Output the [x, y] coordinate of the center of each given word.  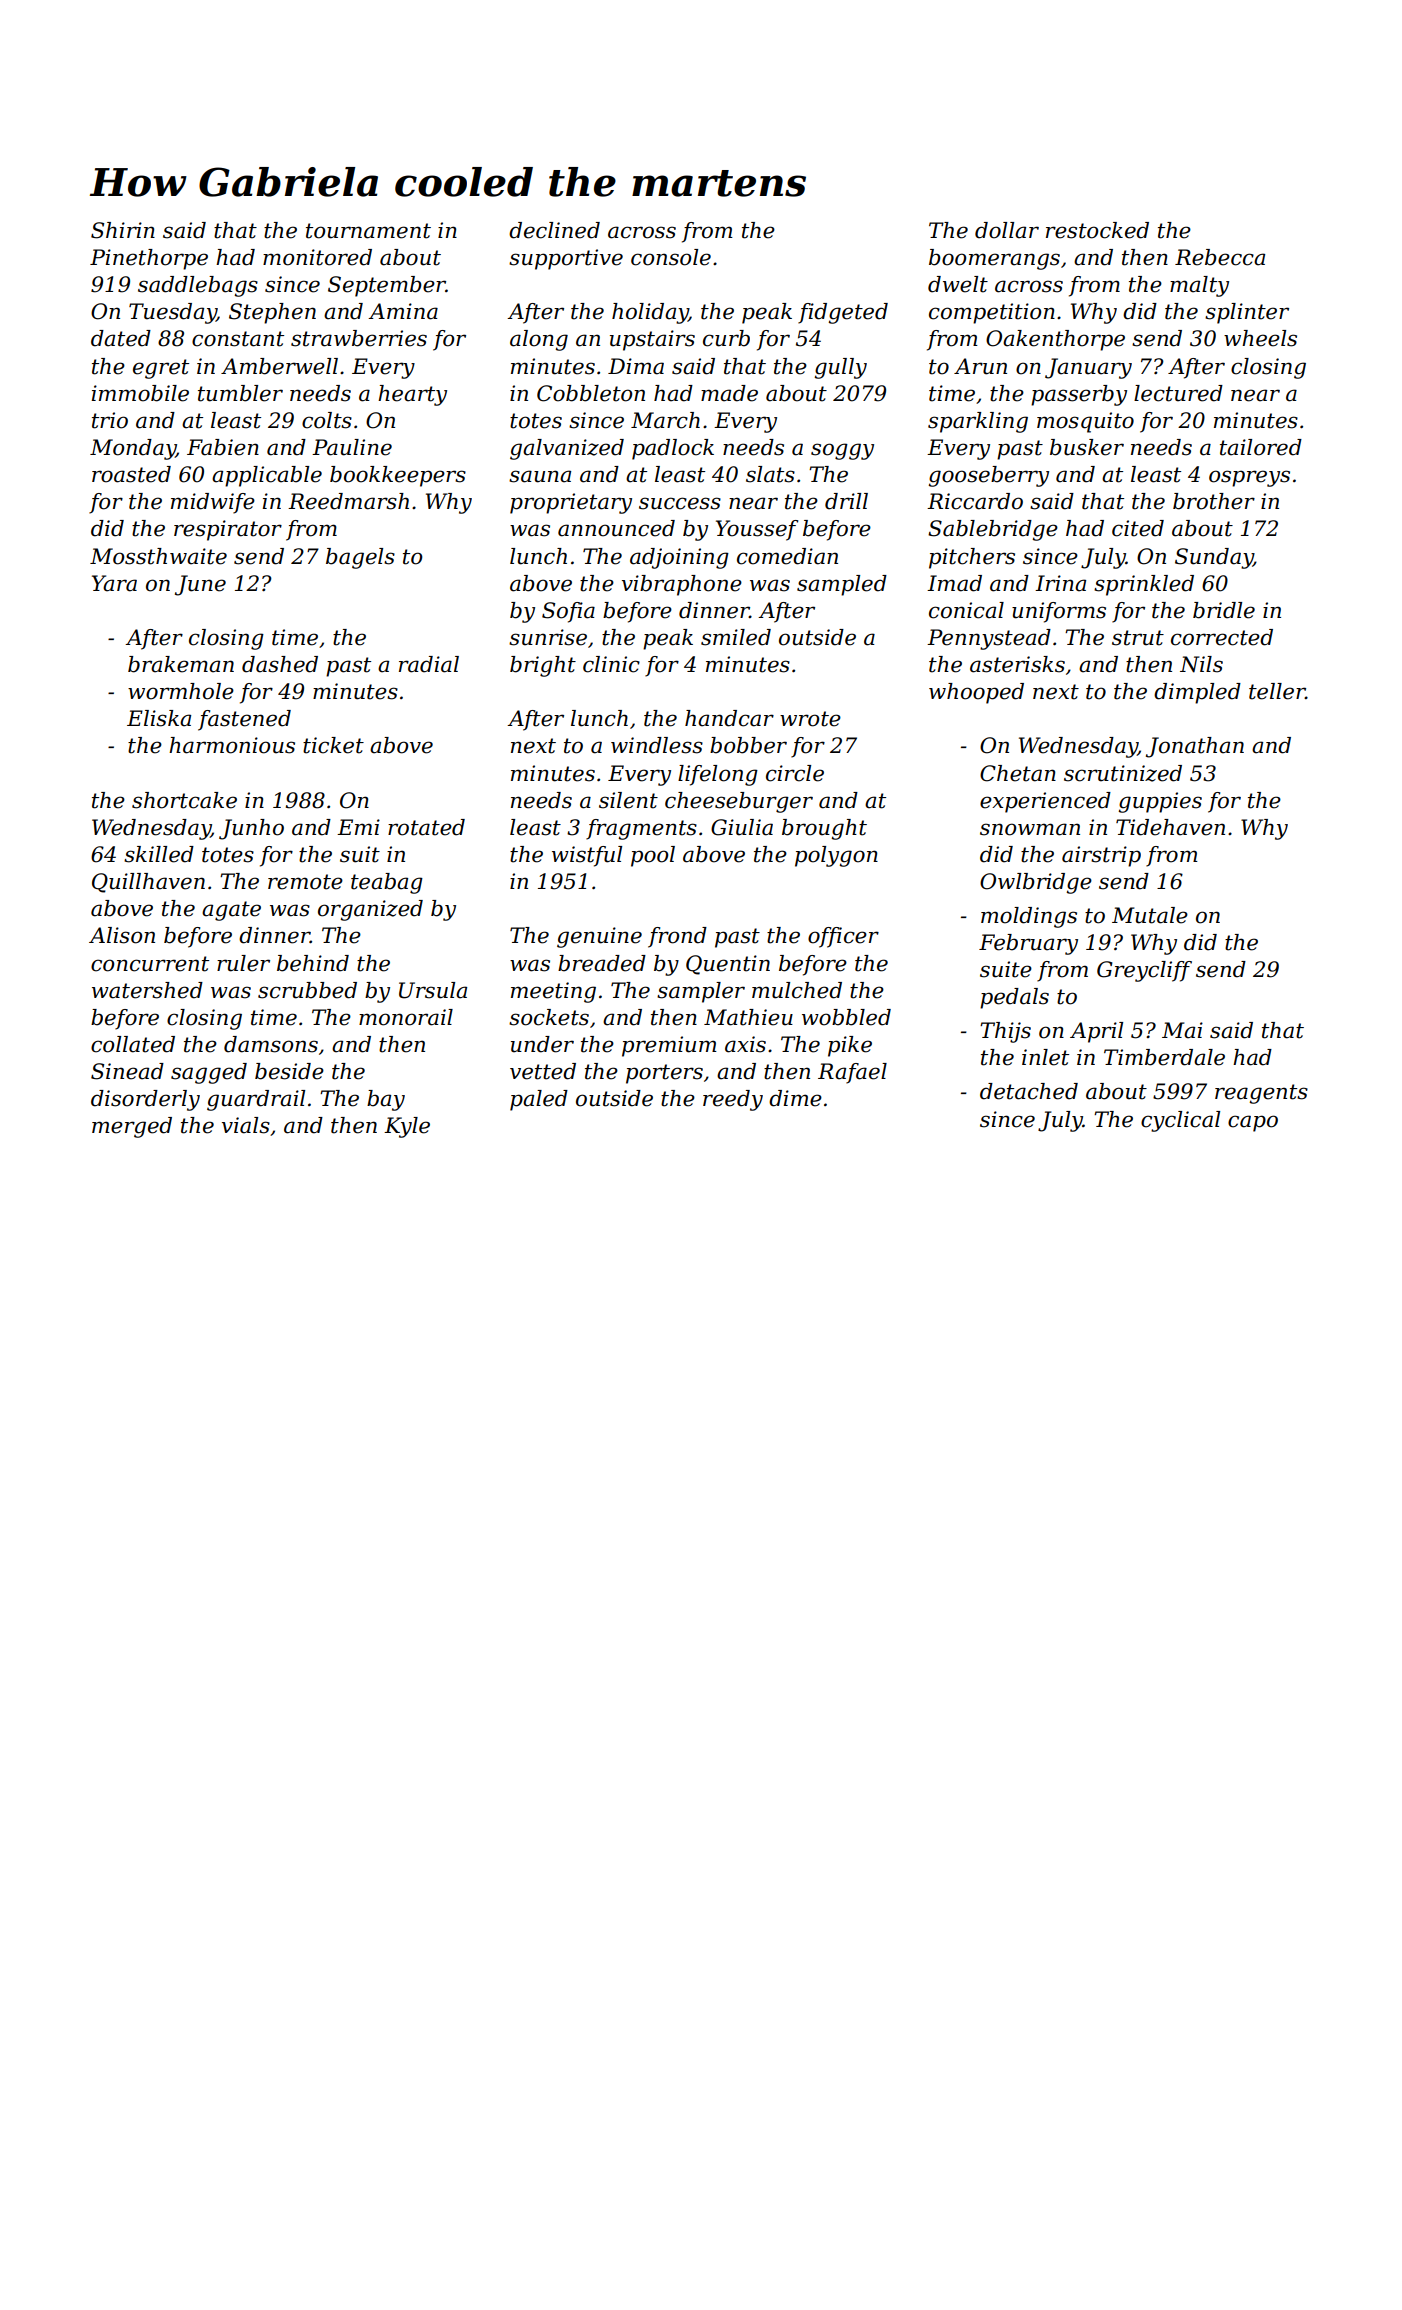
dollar [1007, 230]
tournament [368, 231]
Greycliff [1144, 971]
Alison [122, 935]
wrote [810, 719]
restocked [1097, 230]
